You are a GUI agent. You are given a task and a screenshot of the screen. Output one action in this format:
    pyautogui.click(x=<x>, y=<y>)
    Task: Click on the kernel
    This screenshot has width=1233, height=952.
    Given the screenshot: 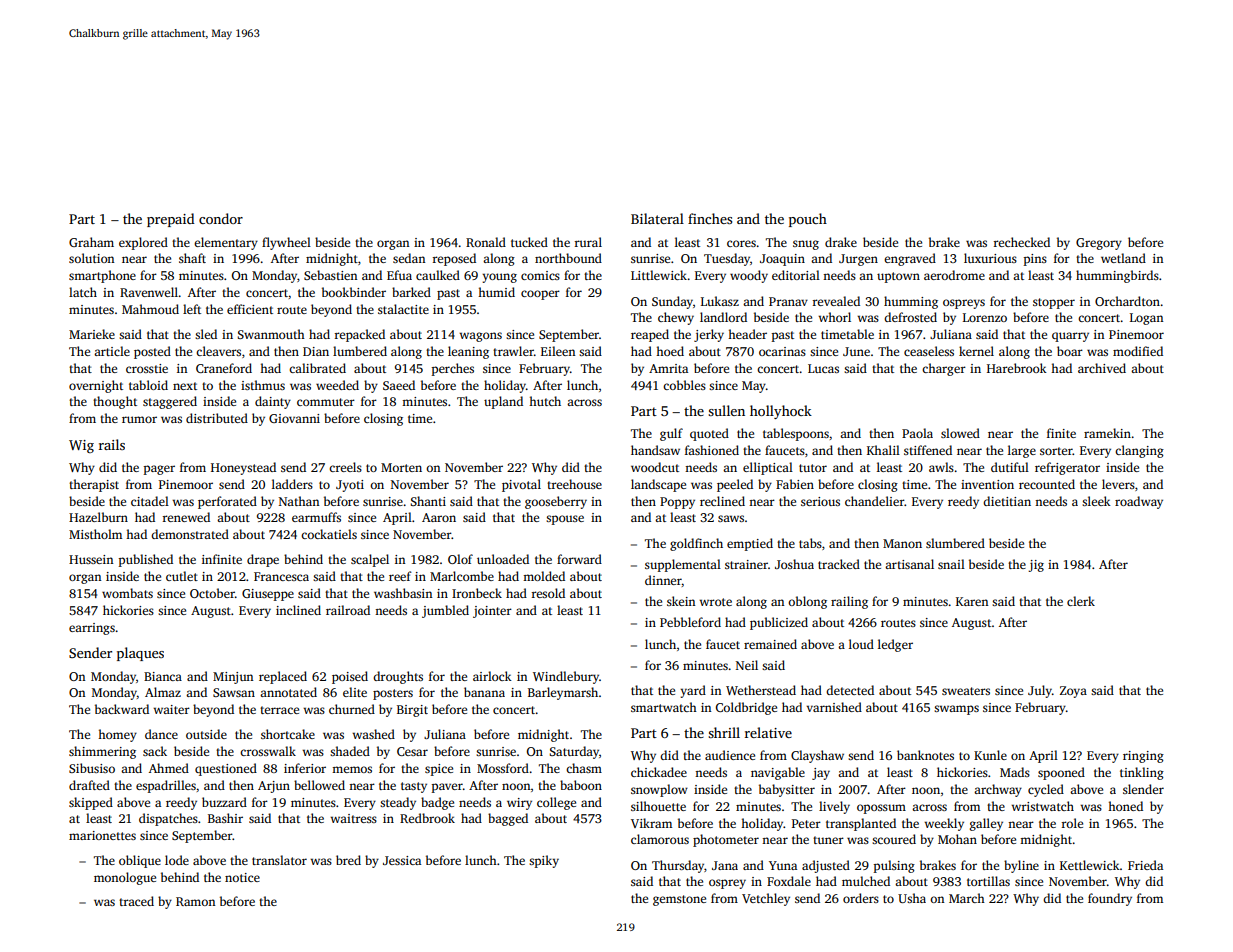 What is the action you would take?
    pyautogui.click(x=976, y=351)
